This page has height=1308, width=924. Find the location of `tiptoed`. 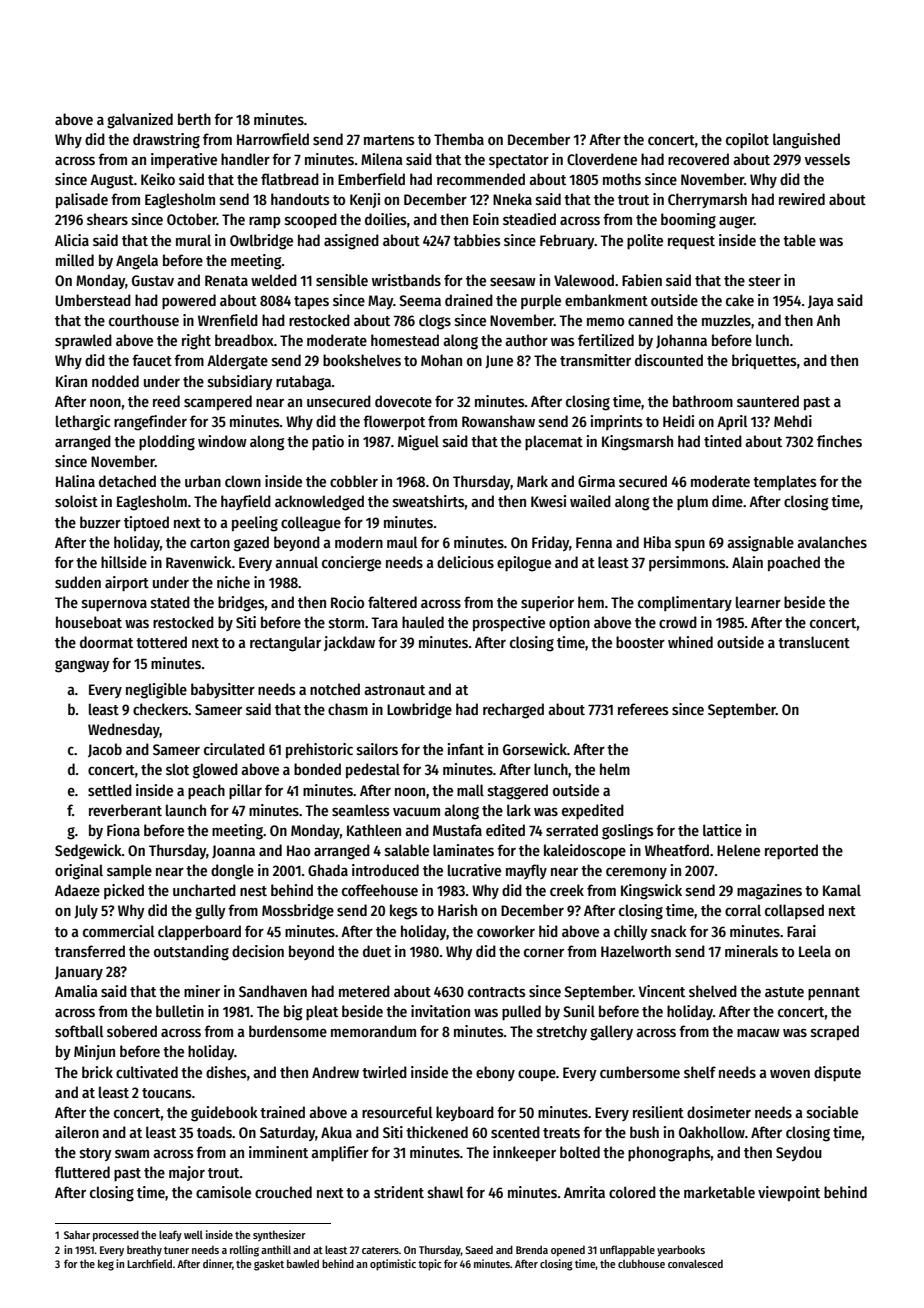

tiptoed is located at coordinates (146, 523).
